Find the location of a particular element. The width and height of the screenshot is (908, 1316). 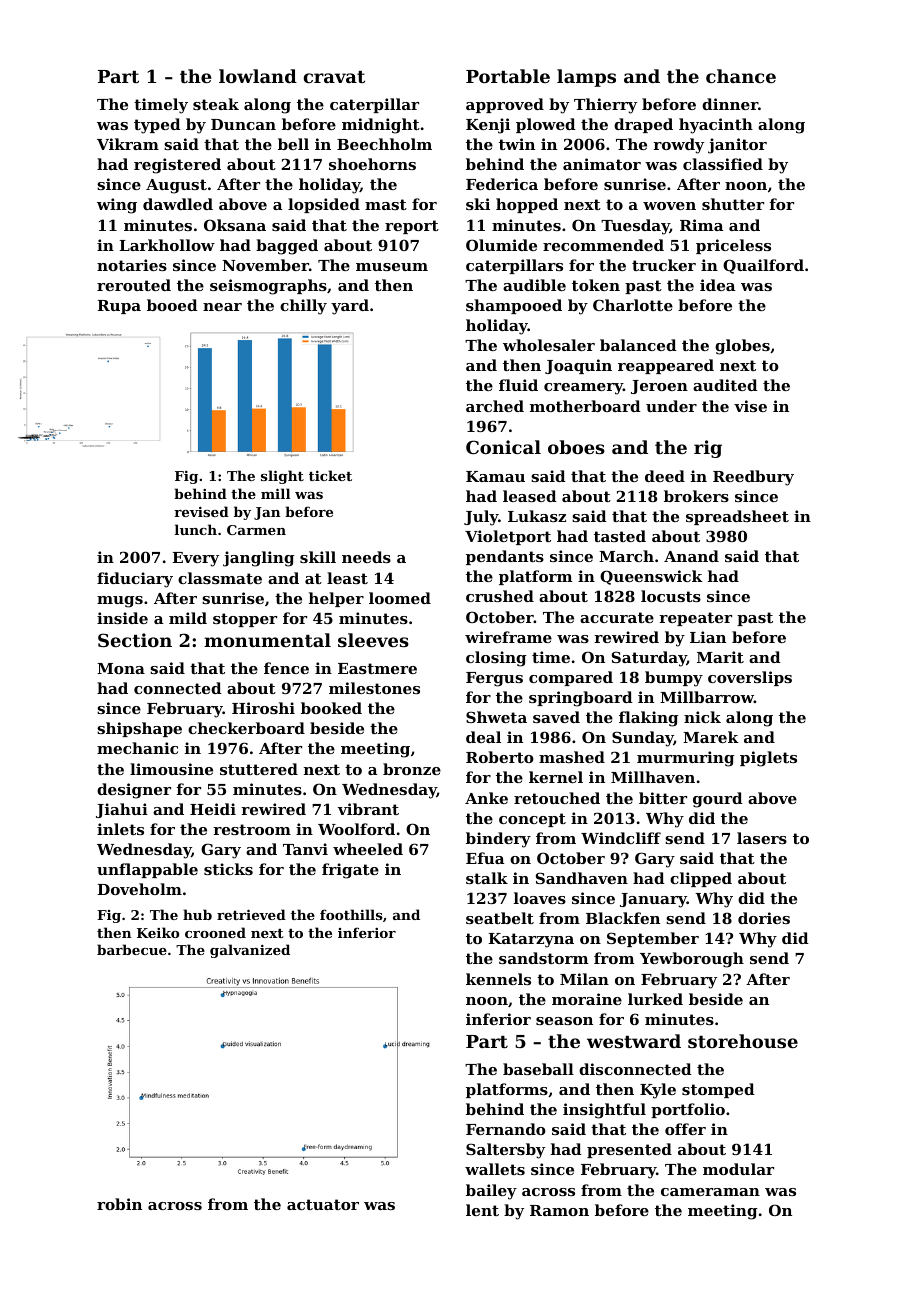

under is located at coordinates (671, 406).
